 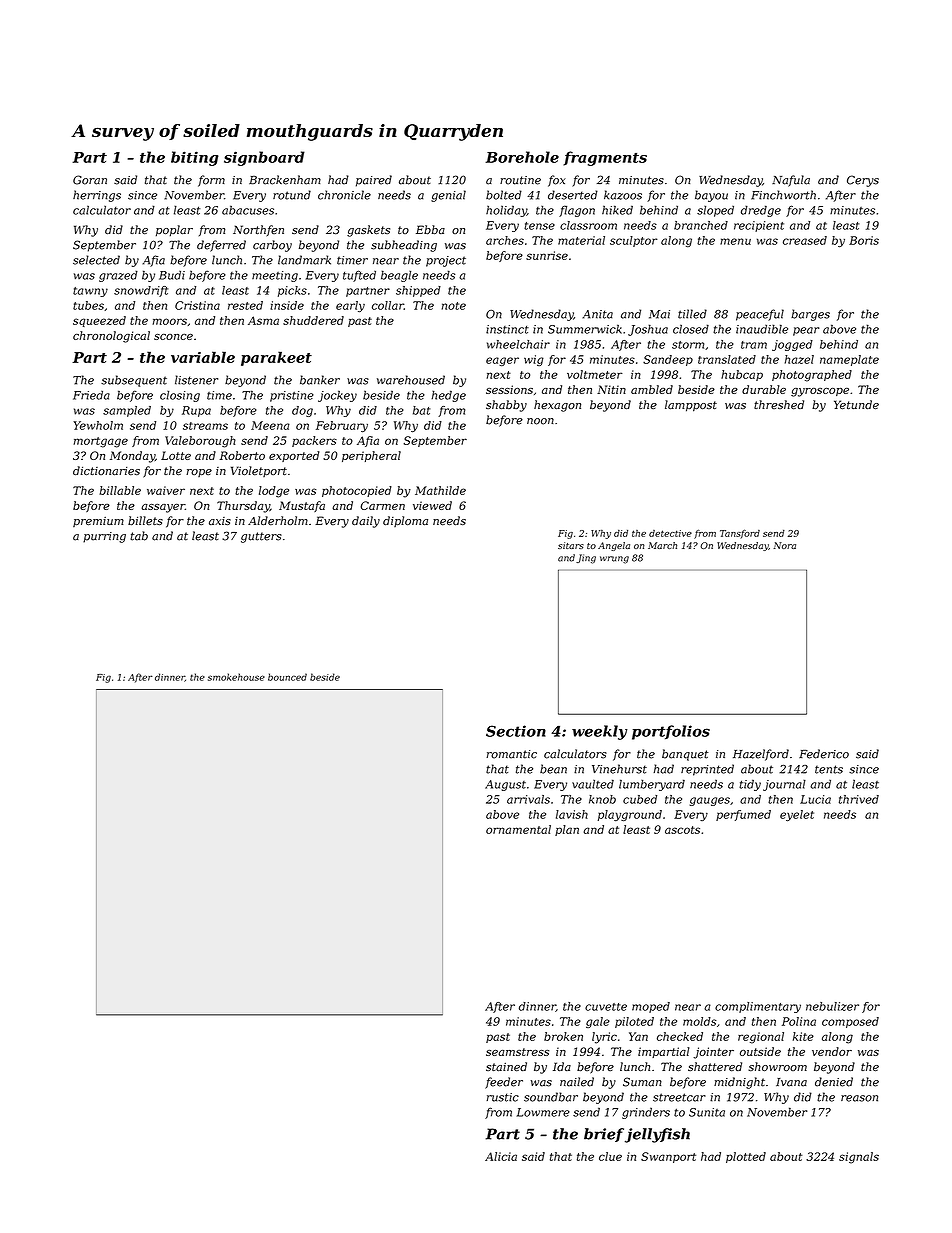 What do you see at coordinates (754, 345) in the image?
I see `tram` at bounding box center [754, 345].
